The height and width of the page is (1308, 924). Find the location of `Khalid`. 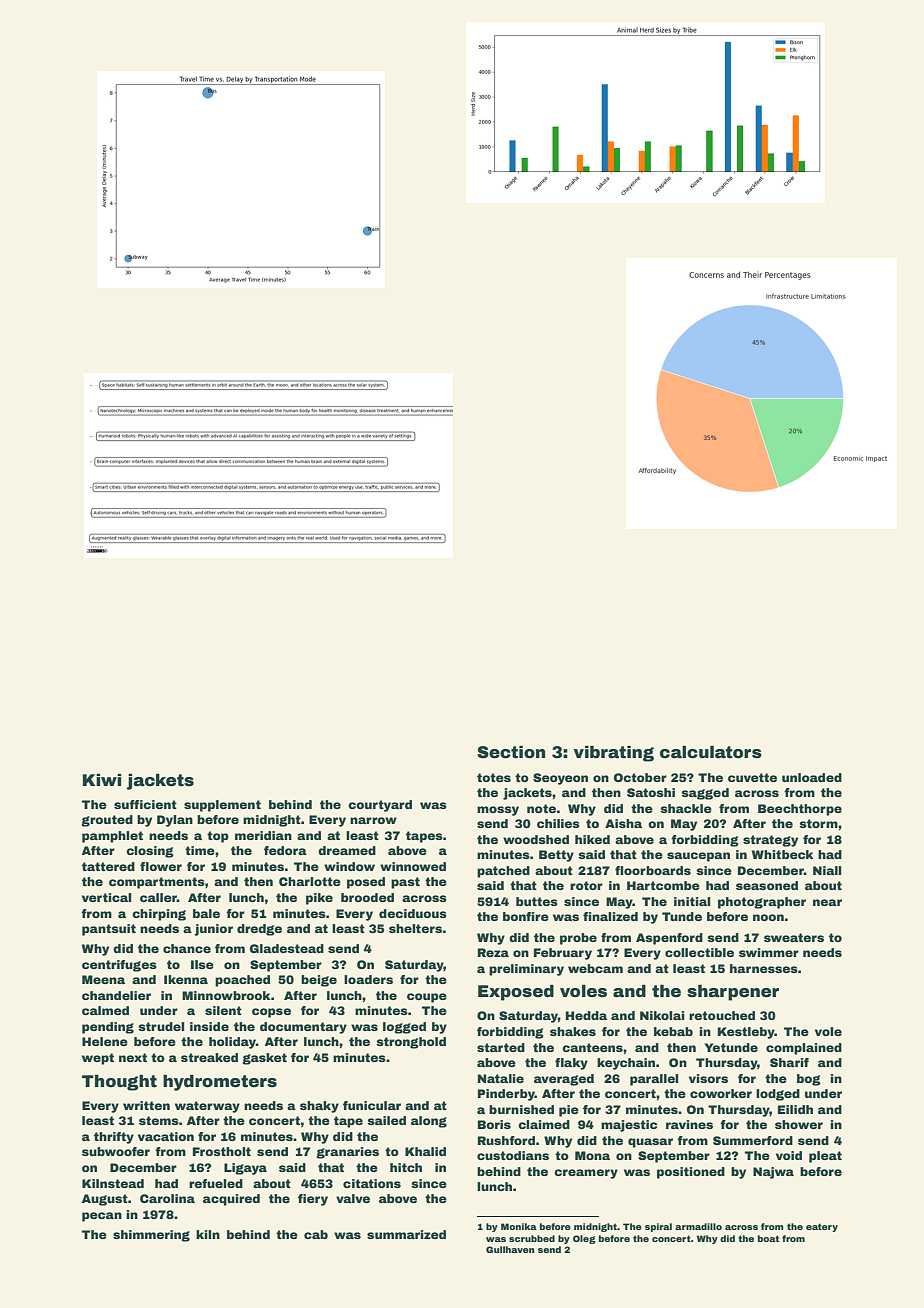

Khalid is located at coordinates (425, 1151).
